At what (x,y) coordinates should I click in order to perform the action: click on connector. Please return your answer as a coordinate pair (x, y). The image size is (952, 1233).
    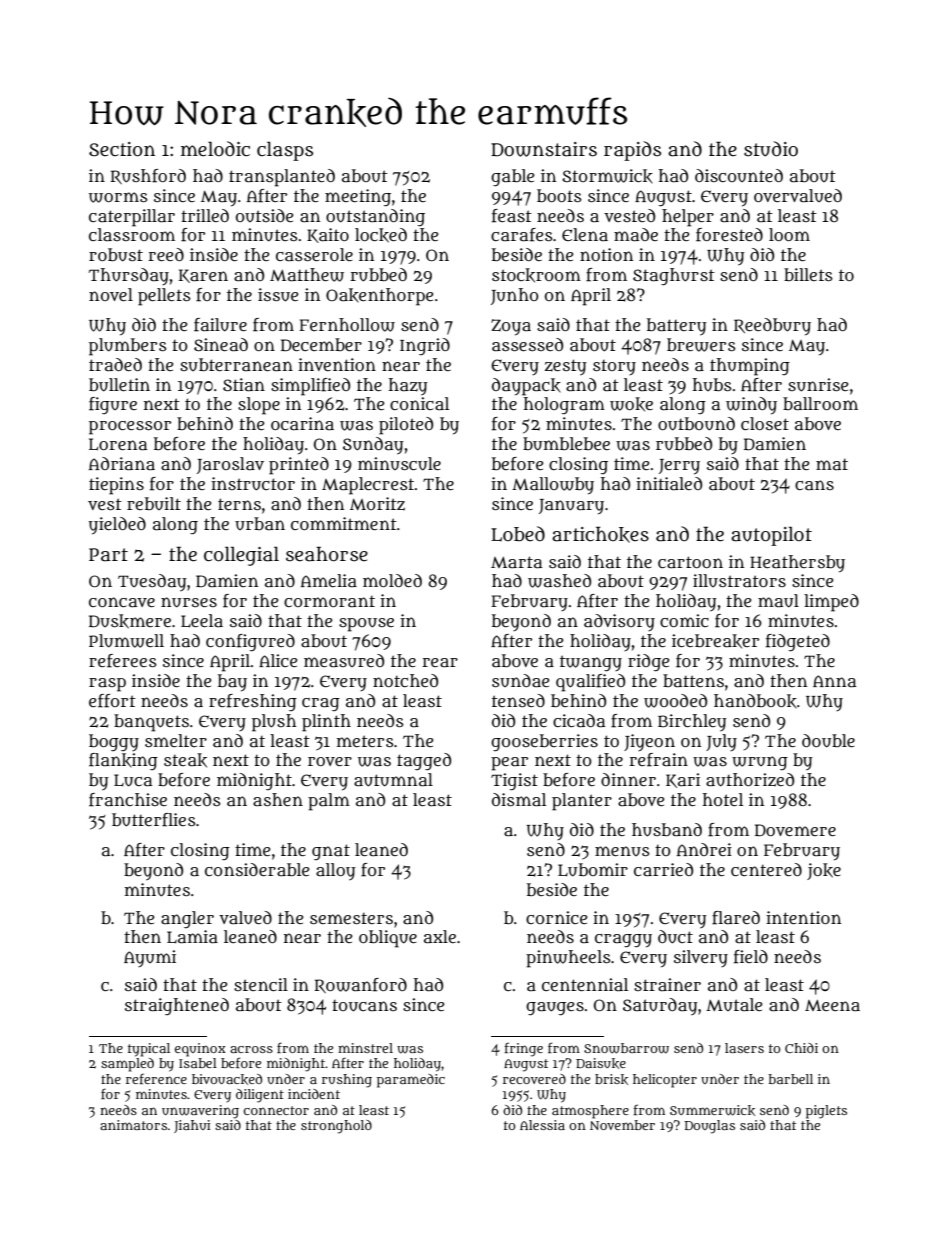
    Looking at the image, I should click on (276, 1110).
